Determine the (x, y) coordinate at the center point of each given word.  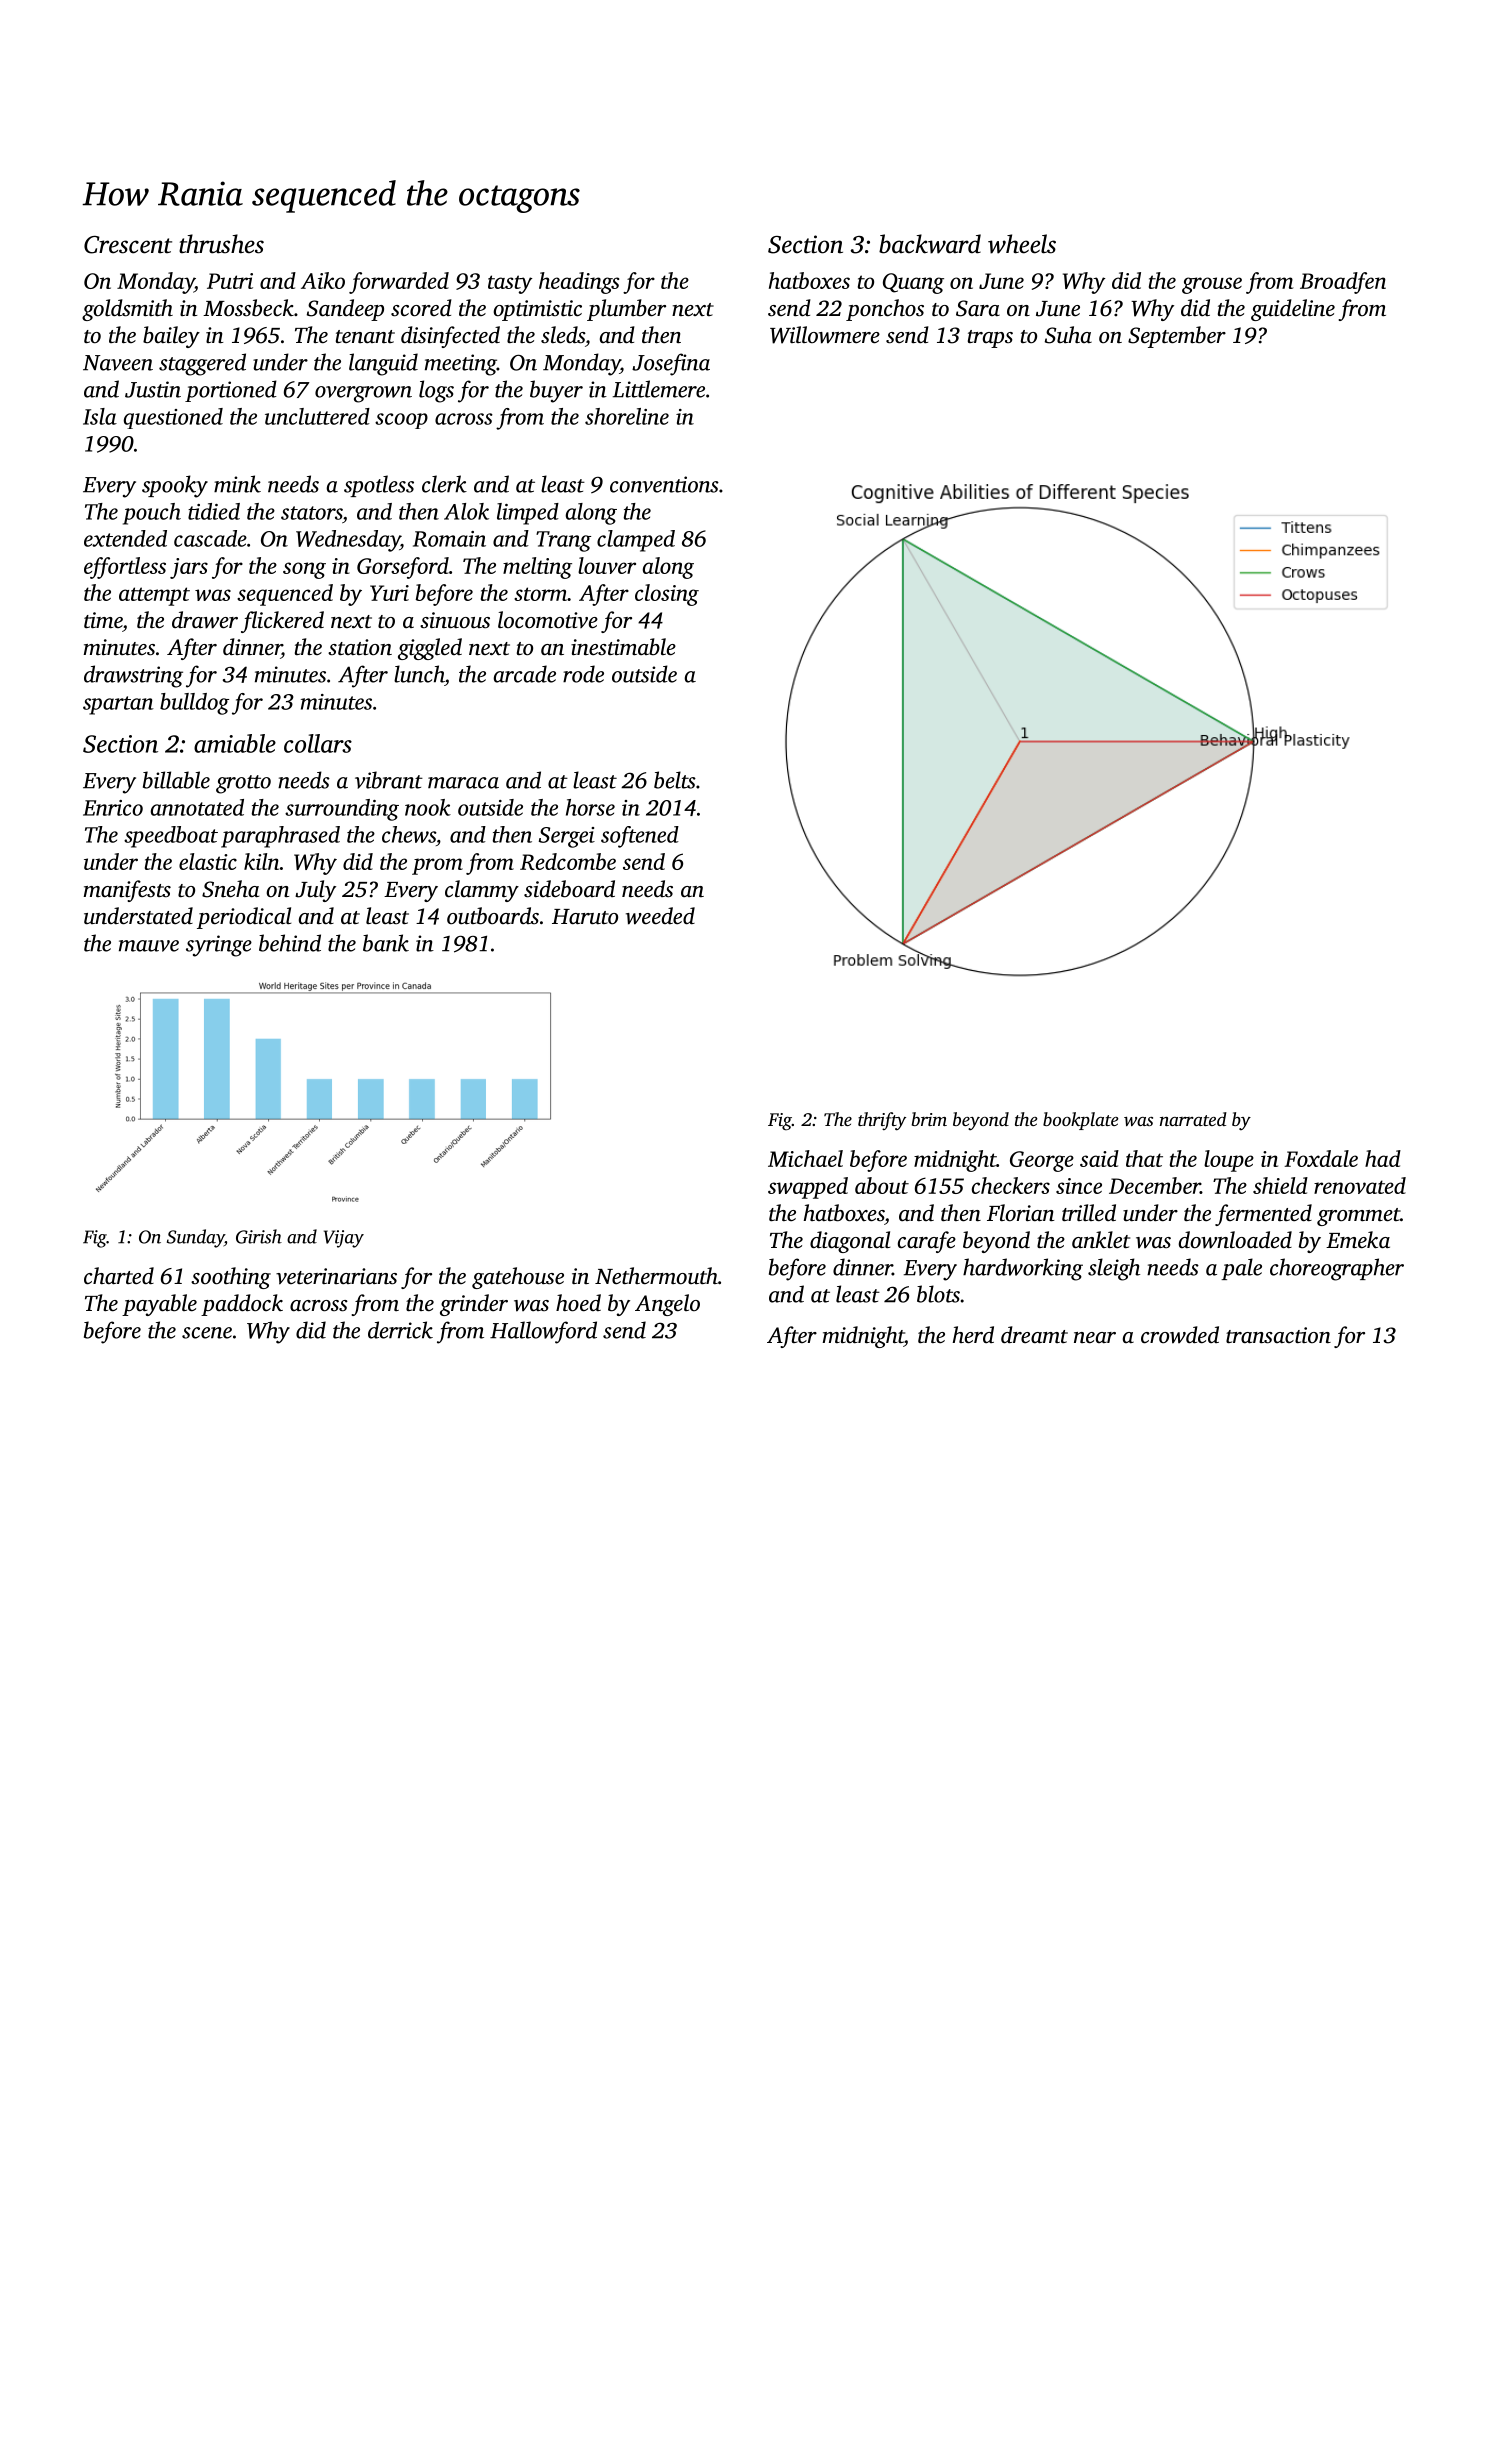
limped (528, 514)
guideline (1293, 310)
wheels (1022, 244)
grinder (474, 1305)
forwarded (399, 283)
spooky (175, 486)
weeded (660, 916)
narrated (1193, 1119)
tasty (510, 284)
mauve (149, 946)
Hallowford (543, 1332)
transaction (1278, 1335)
